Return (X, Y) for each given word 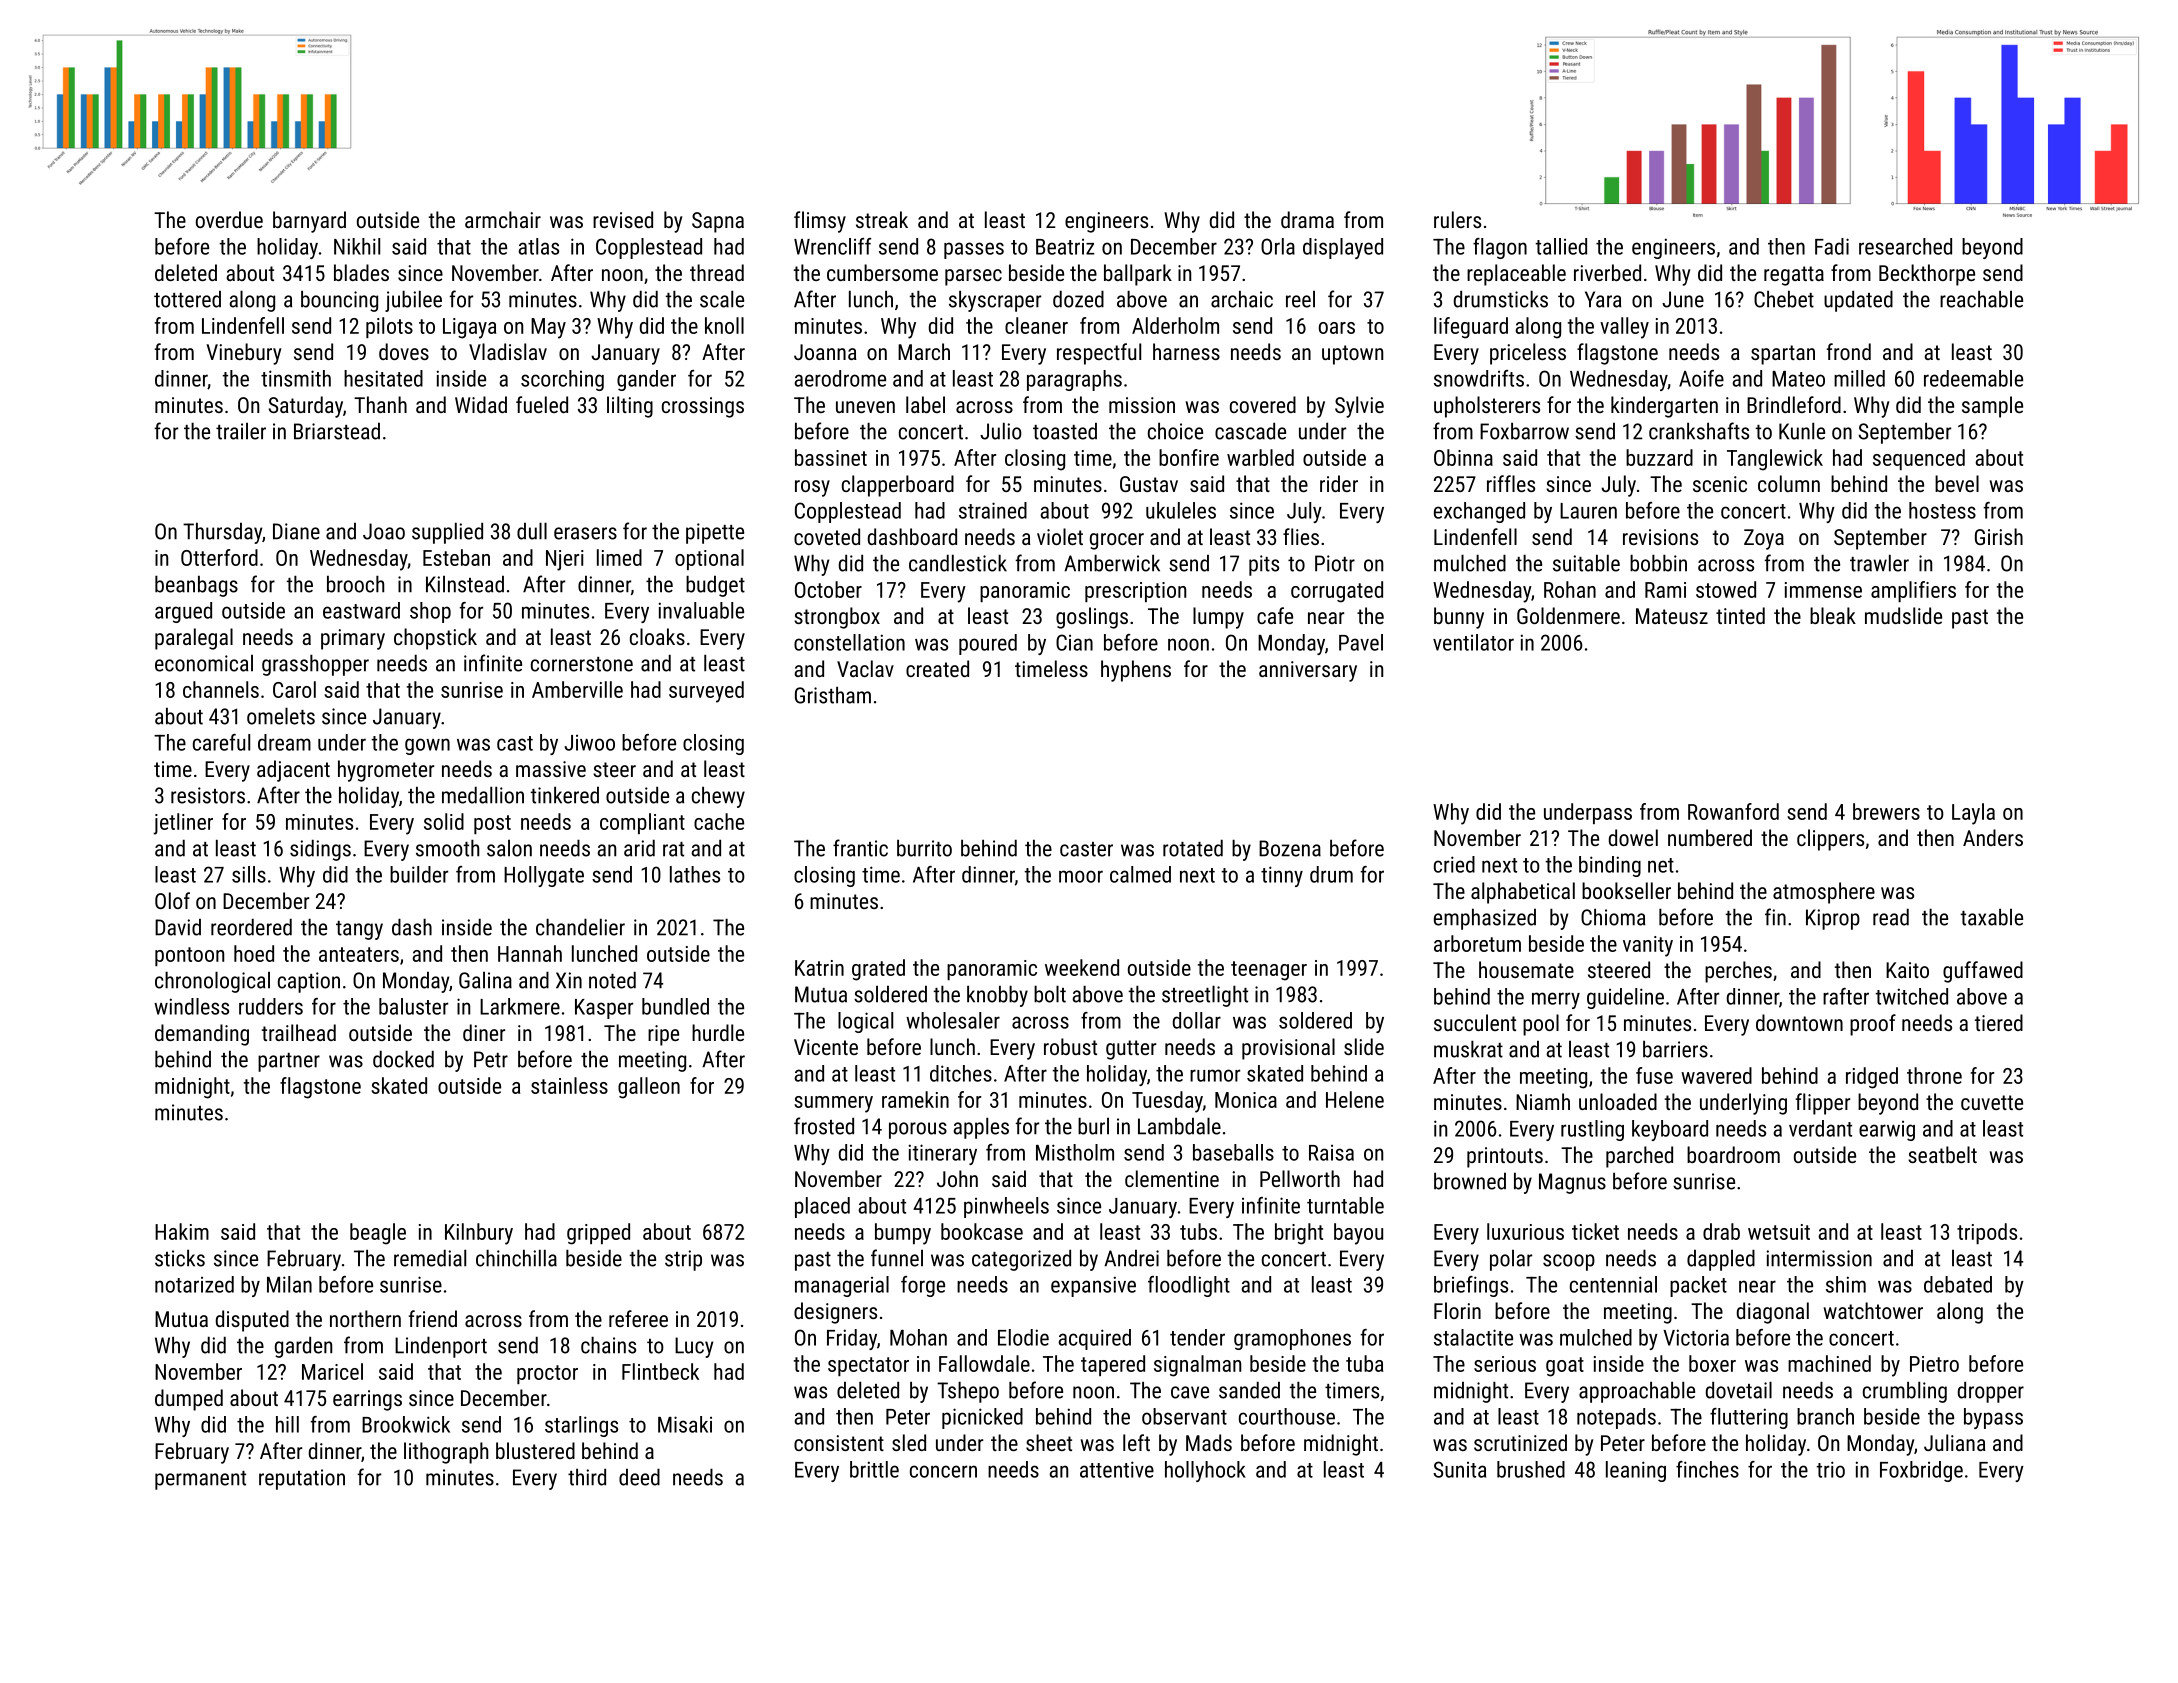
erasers (585, 533)
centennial (1613, 1284)
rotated (1193, 848)
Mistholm (1075, 1152)
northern (365, 1318)
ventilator (1473, 642)
